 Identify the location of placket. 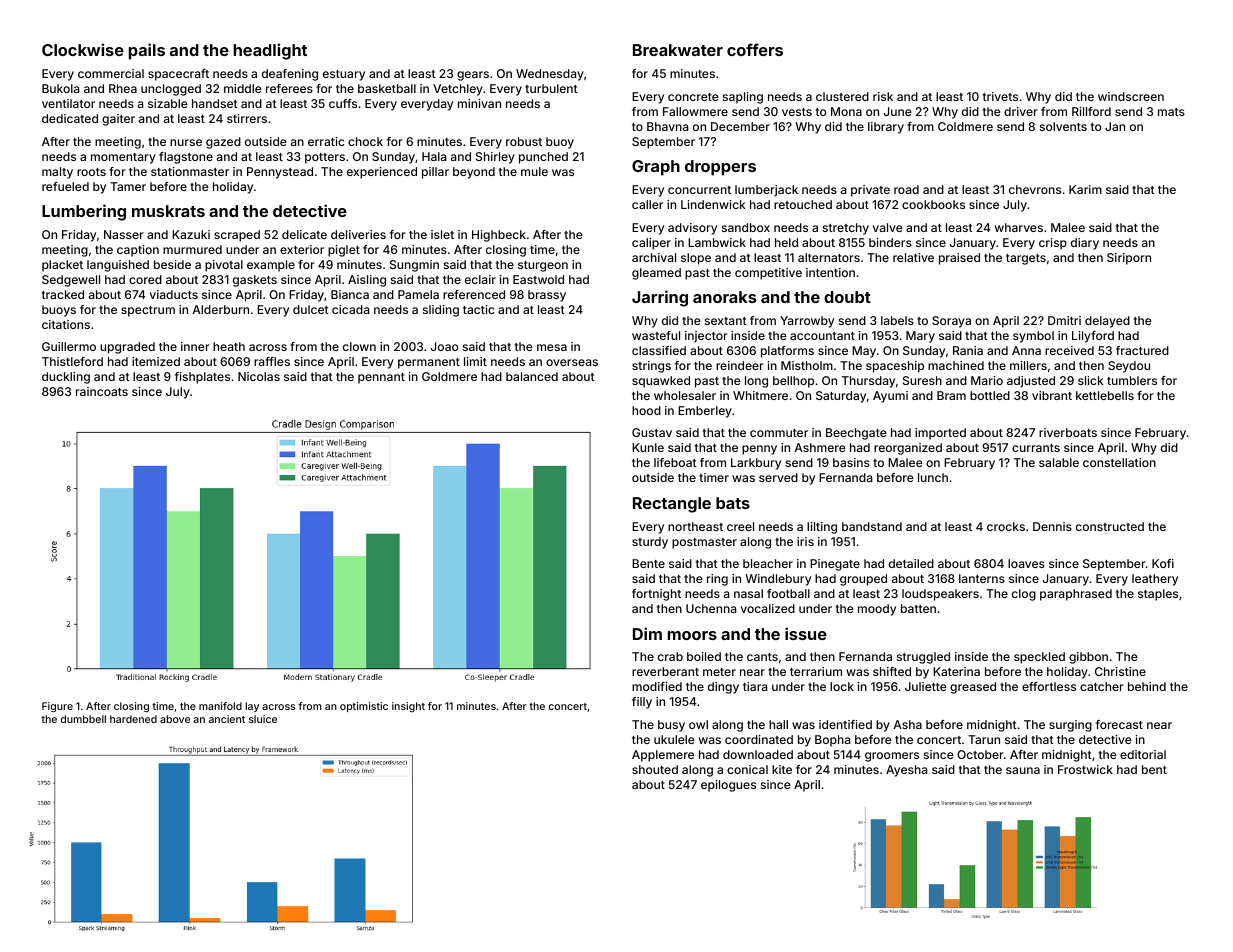
(62, 266).
